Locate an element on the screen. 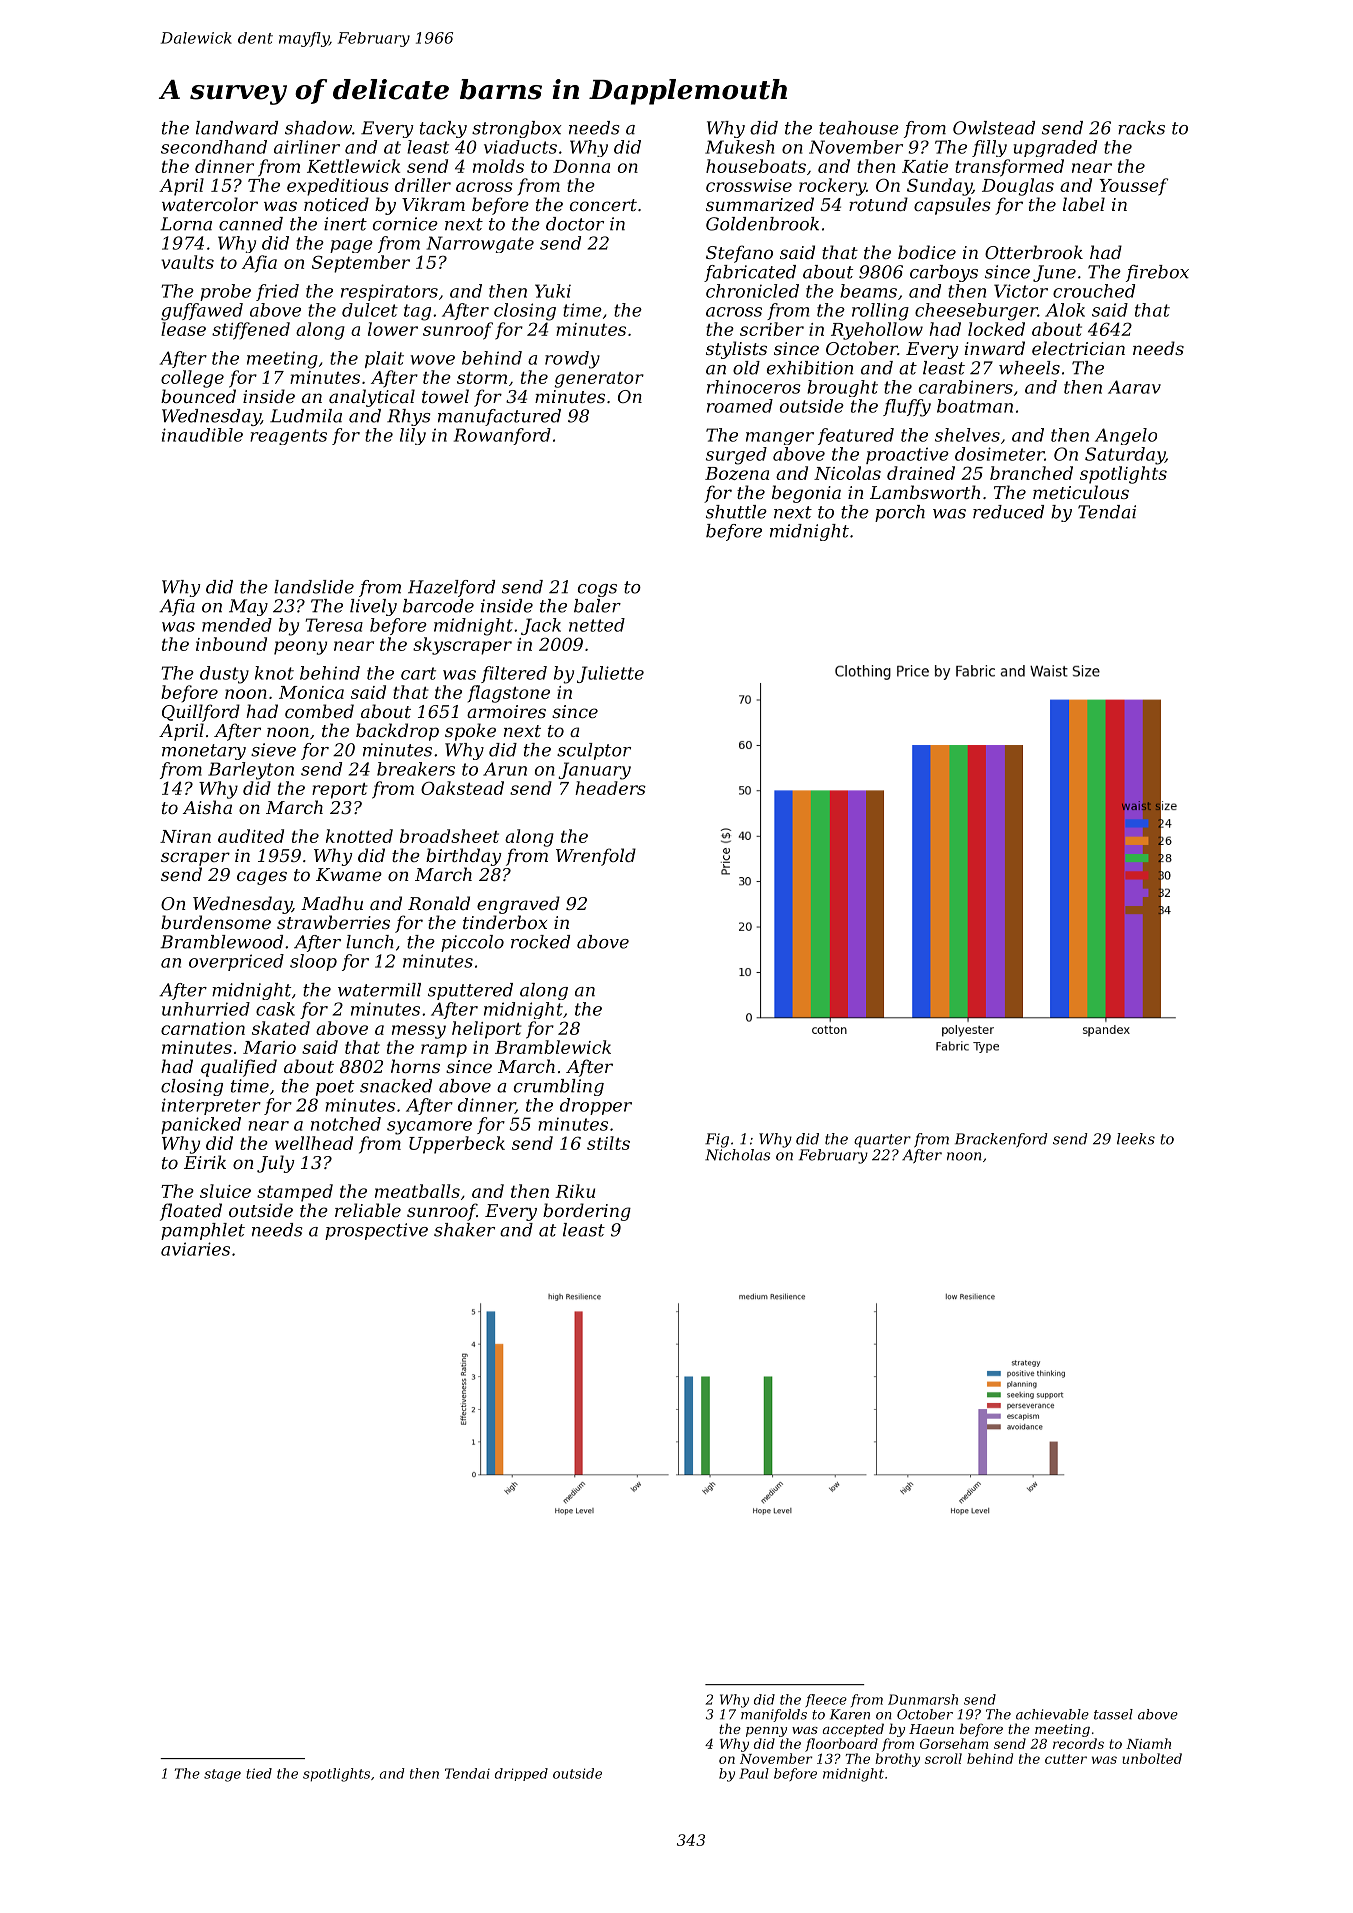 This screenshot has width=1353, height=1913. Brackenford is located at coordinates (1001, 1140).
